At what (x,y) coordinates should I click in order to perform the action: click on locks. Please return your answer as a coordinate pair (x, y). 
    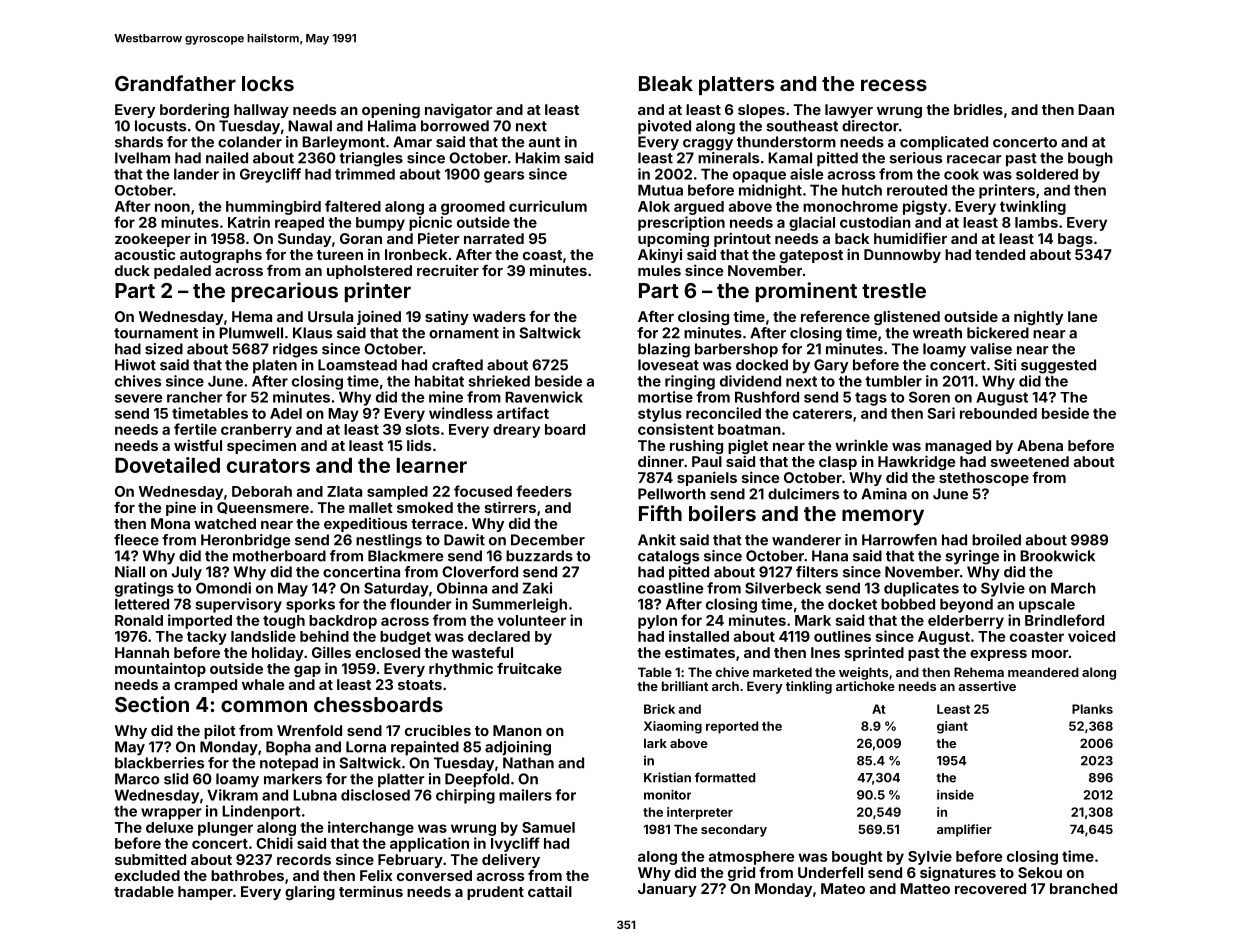
    Looking at the image, I should click on (268, 83).
